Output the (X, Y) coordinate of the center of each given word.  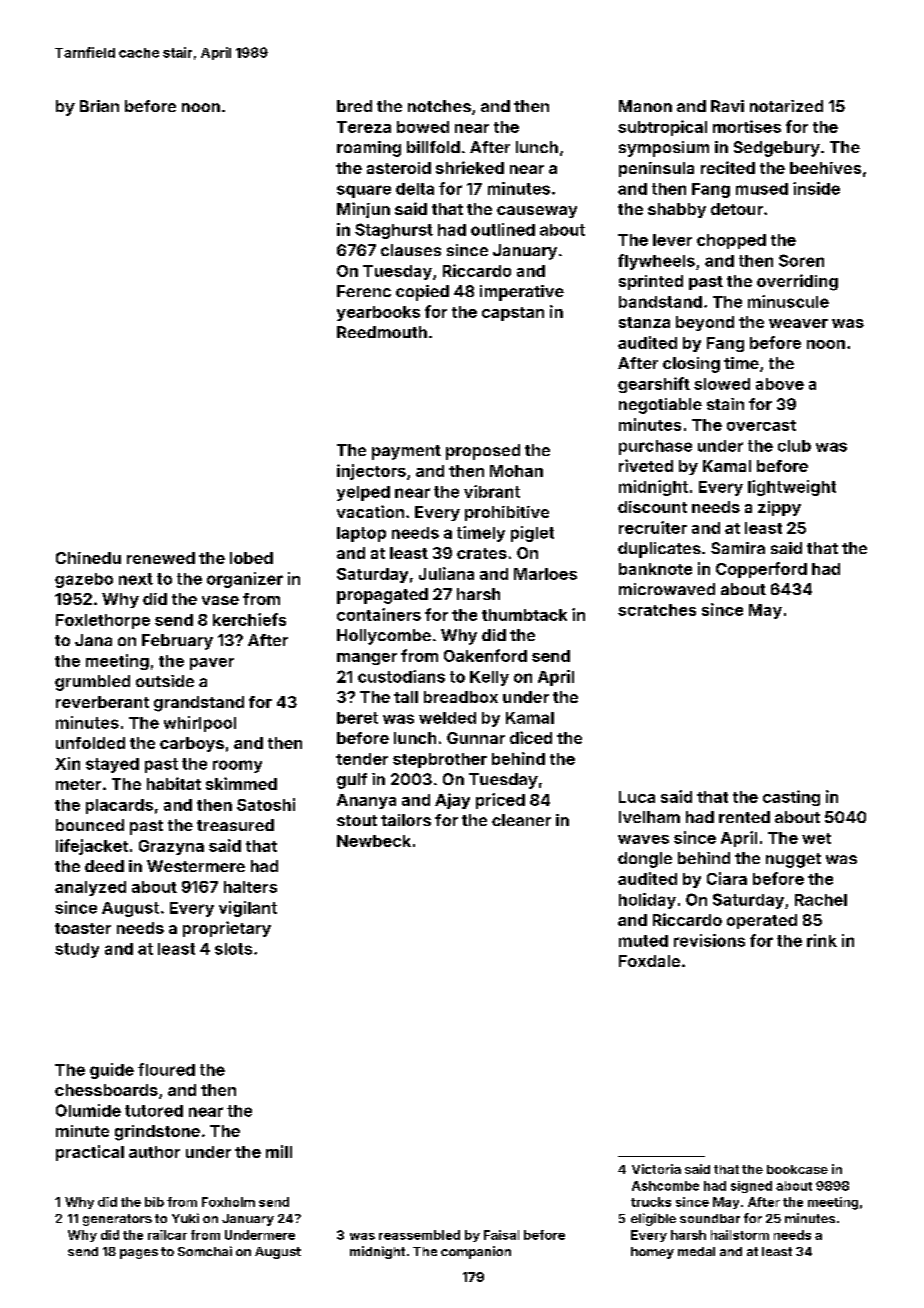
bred (354, 106)
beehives (825, 168)
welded (447, 718)
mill (279, 1151)
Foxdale (649, 961)
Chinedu (88, 558)
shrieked (470, 167)
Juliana (446, 573)
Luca (637, 797)
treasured (235, 825)
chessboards (106, 1090)
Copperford (761, 570)
